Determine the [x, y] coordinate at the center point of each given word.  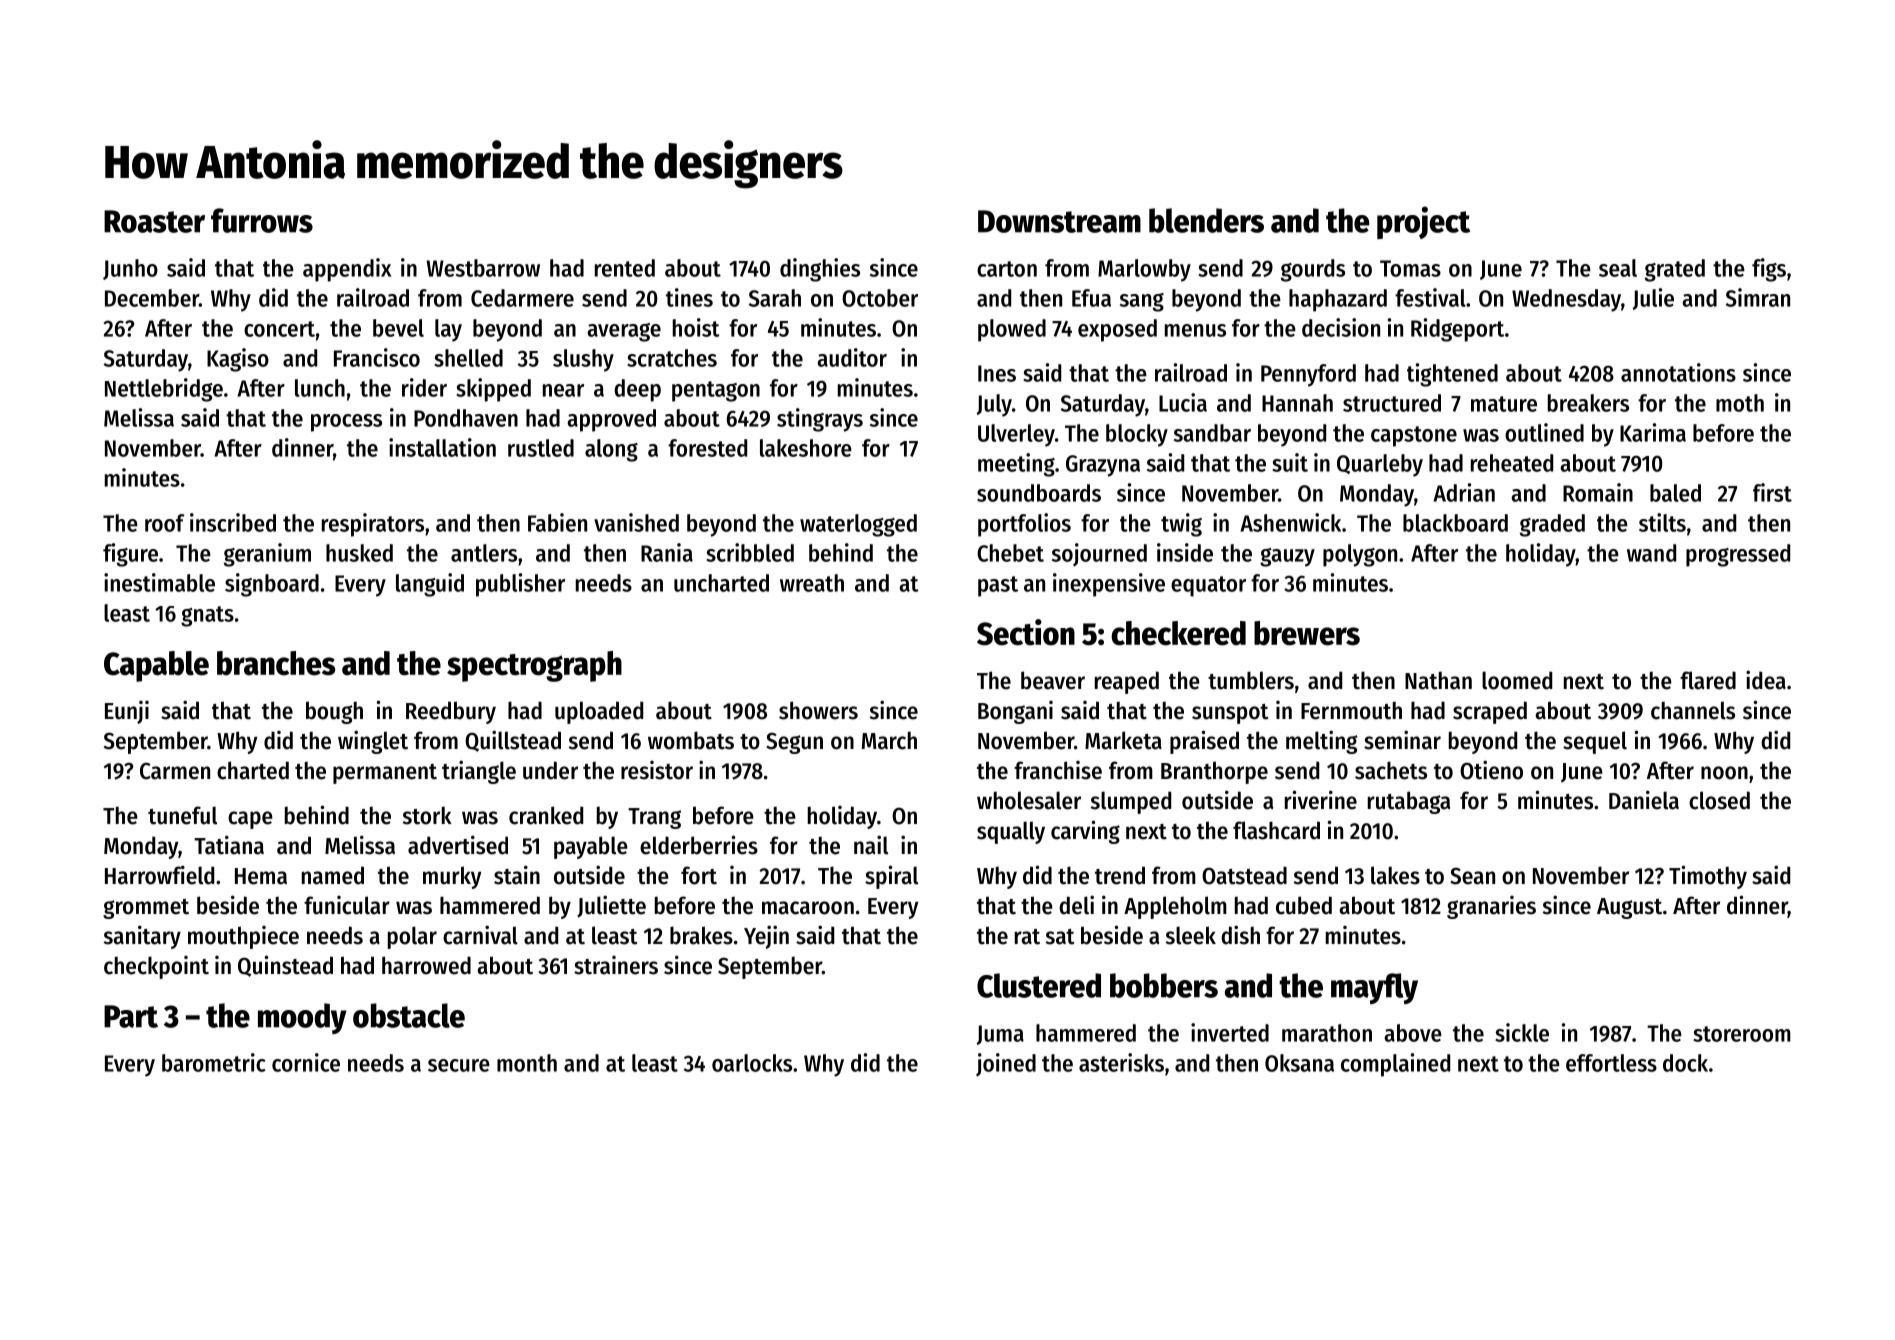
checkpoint [156, 967]
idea [1766, 680]
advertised [458, 845]
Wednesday [1566, 300]
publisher [520, 585]
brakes [701, 935]
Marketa [1123, 740]
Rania [667, 552]
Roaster [154, 221]
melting [1321, 742]
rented [625, 268]
